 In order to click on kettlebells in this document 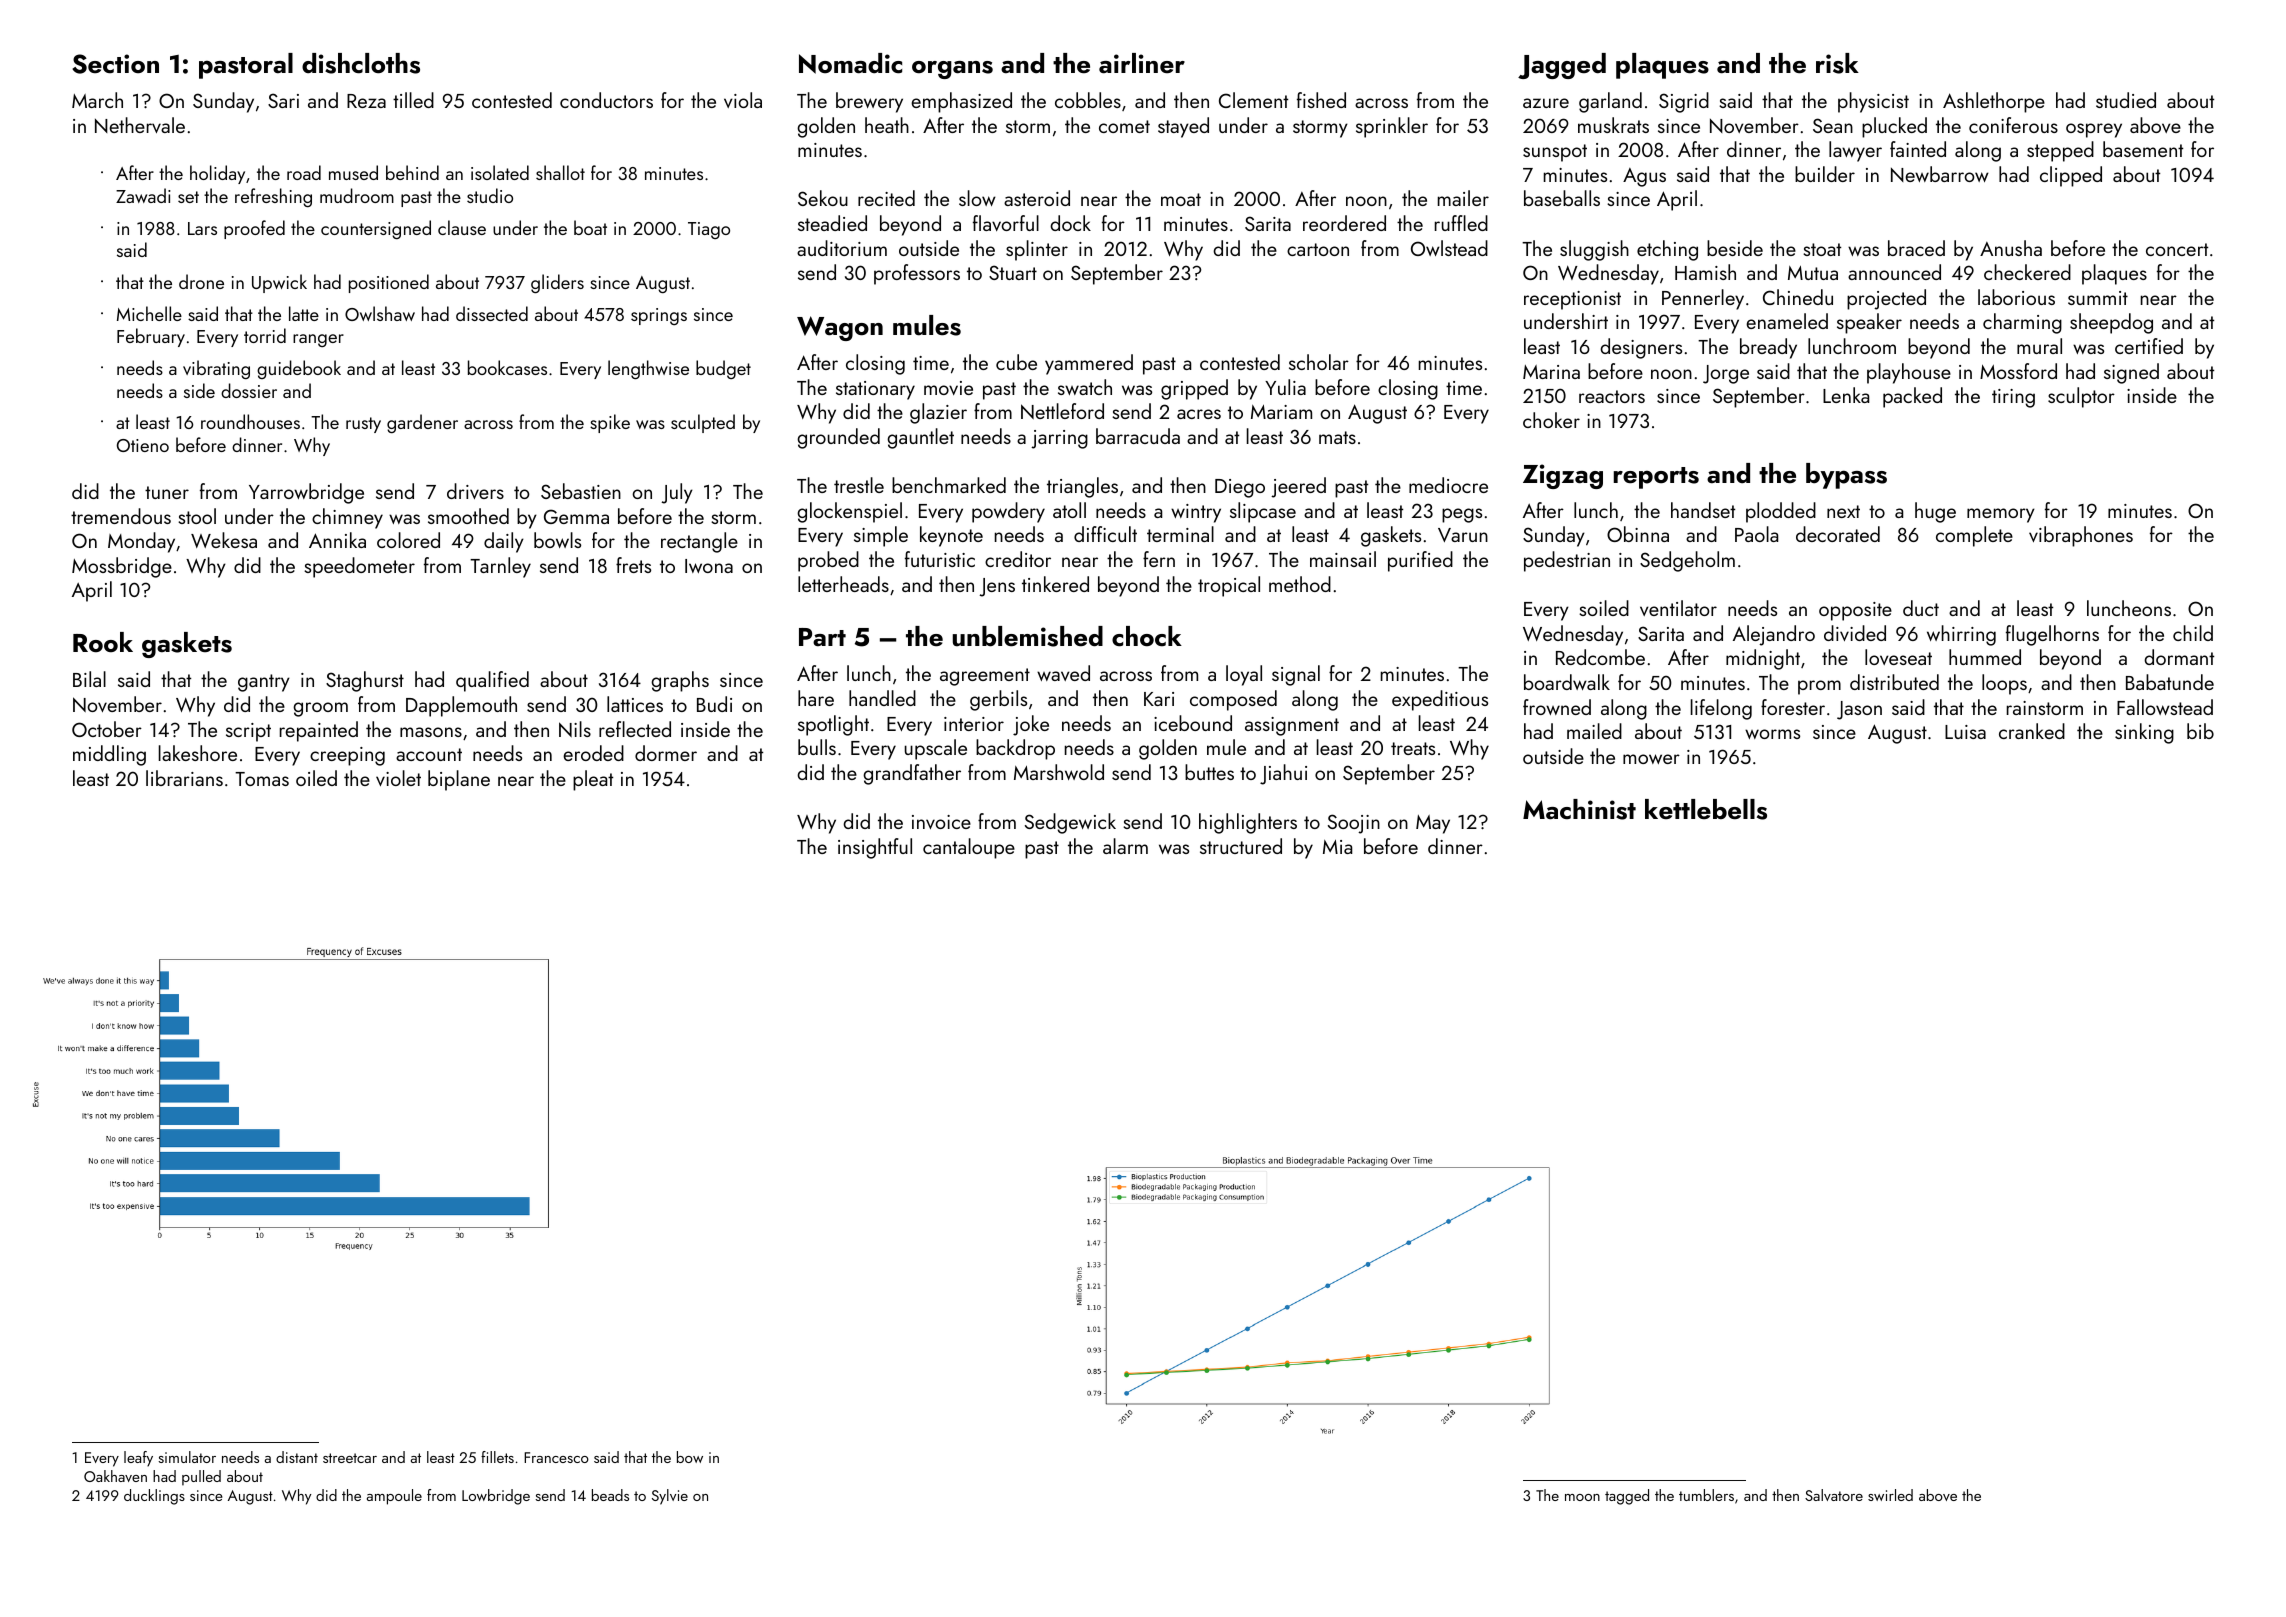, I will do `click(1706, 809)`.
